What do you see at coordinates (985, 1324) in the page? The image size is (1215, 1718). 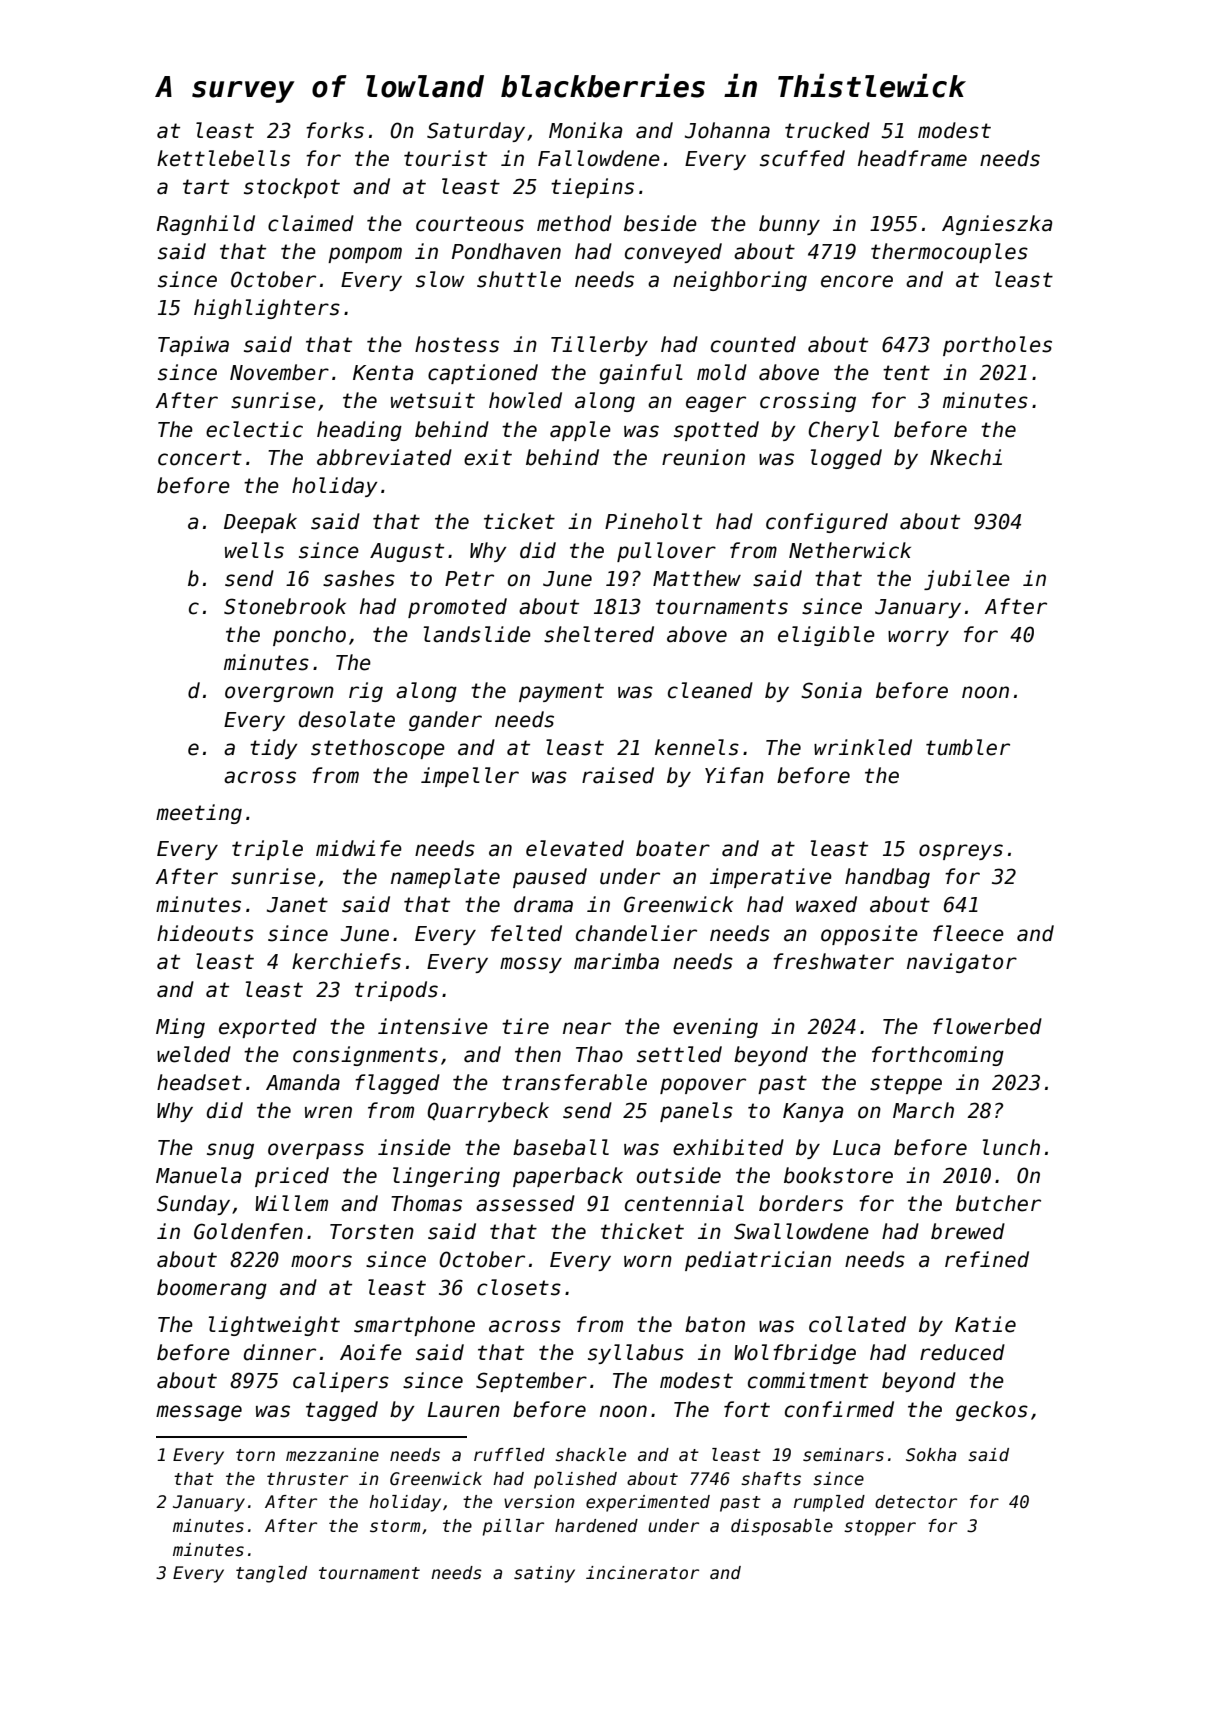 I see `Katie` at bounding box center [985, 1324].
